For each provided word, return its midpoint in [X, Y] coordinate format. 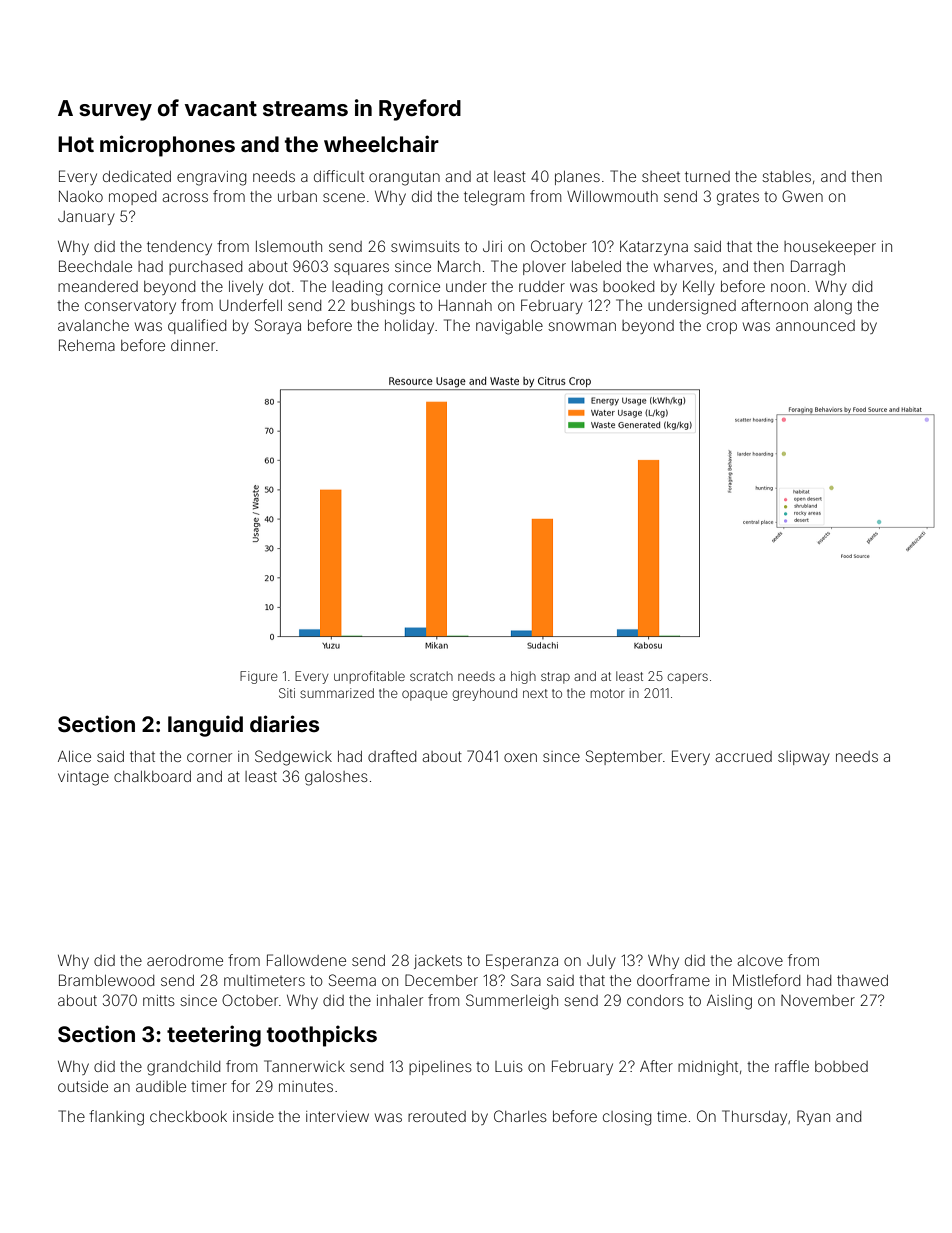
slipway [804, 758]
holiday [409, 327]
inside [253, 1116]
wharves [683, 266]
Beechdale [95, 266]
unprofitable [369, 677]
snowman [582, 326]
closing [627, 1118]
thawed [862, 980]
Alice [74, 756]
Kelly [699, 288]
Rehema [87, 345]
